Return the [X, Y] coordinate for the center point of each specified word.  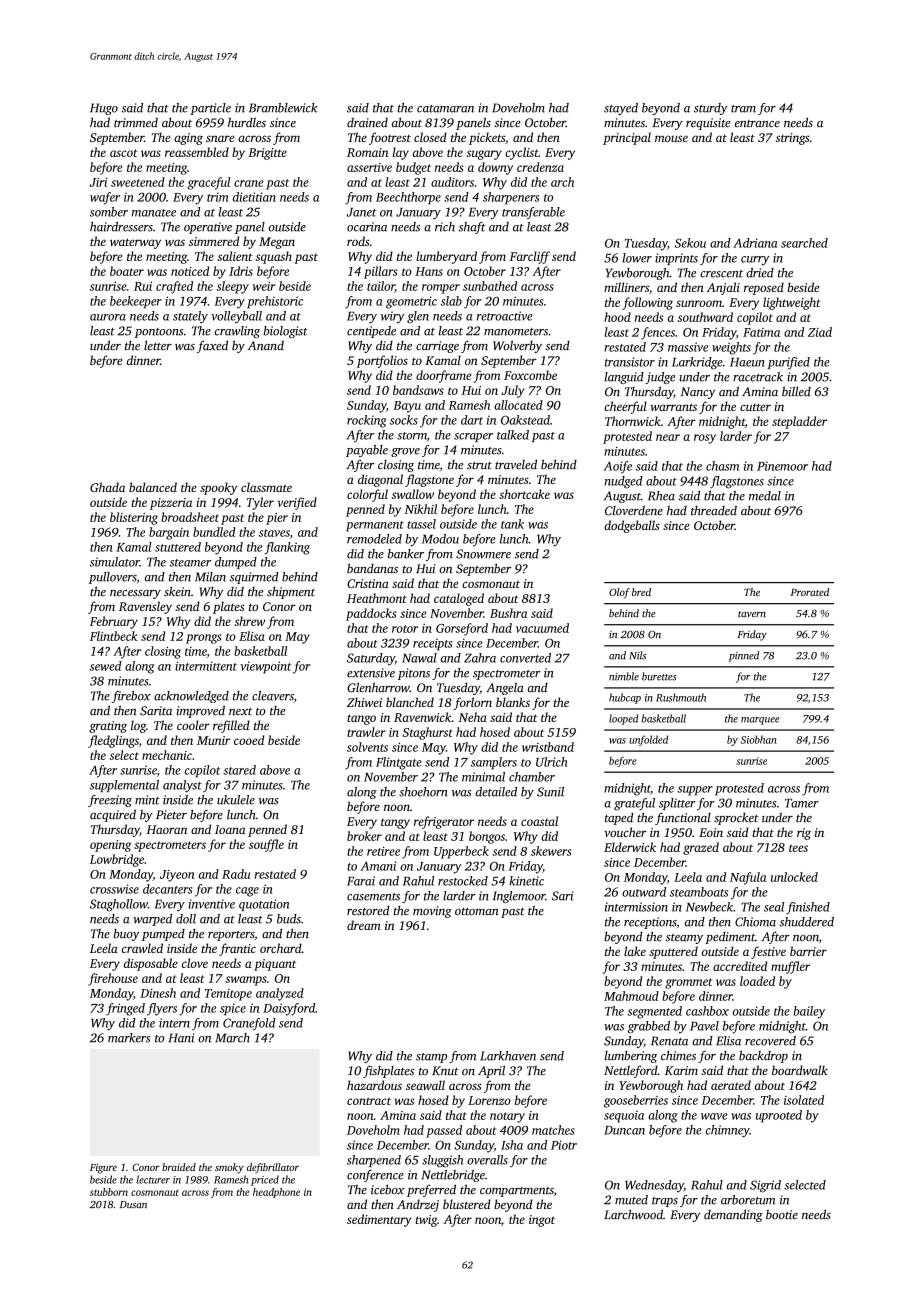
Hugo [104, 109]
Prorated [809, 592]
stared [239, 770]
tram [743, 109]
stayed [621, 109]
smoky [229, 1168]
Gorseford [462, 629]
